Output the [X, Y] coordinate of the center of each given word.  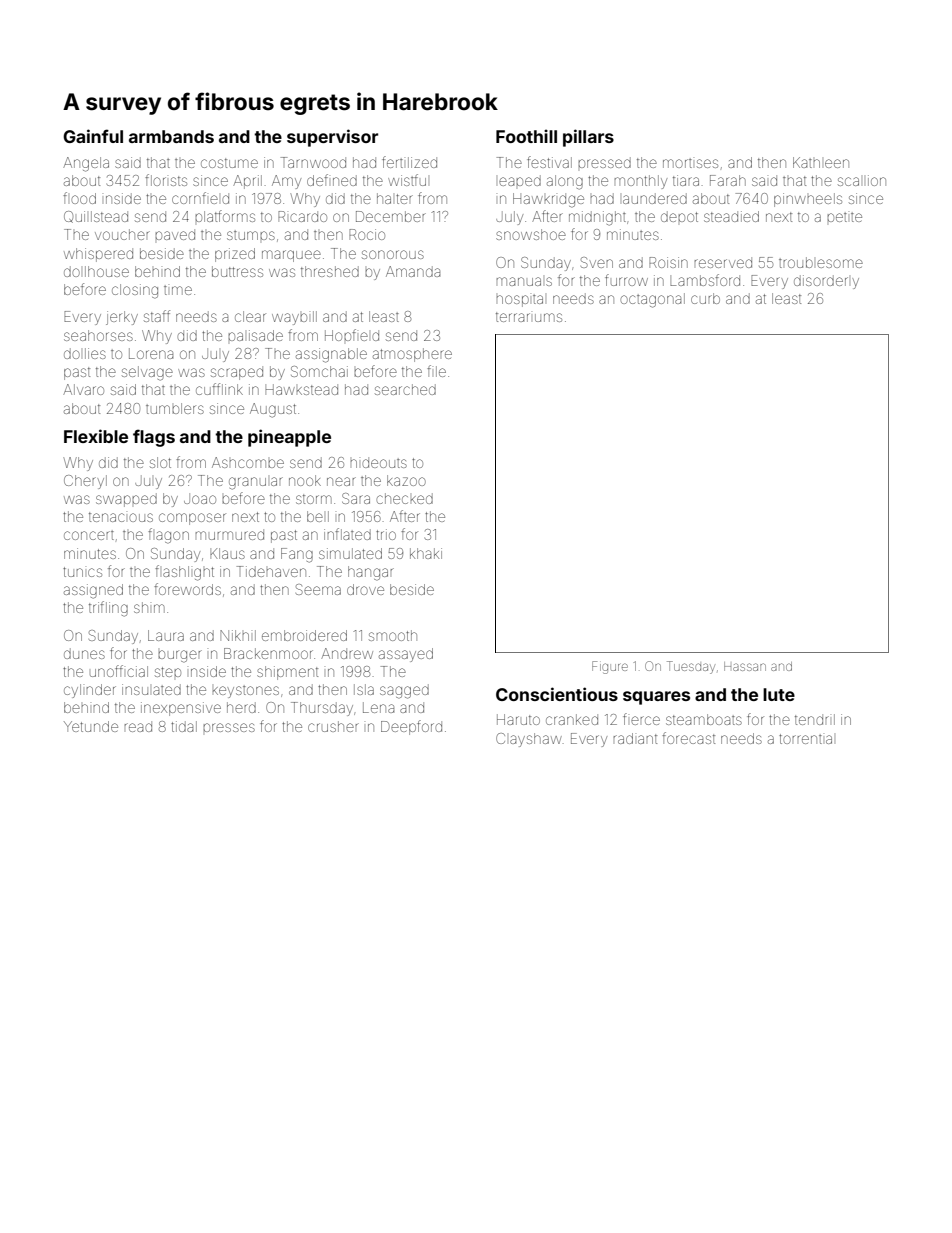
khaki [426, 553]
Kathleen [821, 162]
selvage [147, 373]
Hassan [745, 666]
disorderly [826, 282]
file [436, 371]
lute [779, 694]
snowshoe [531, 234]
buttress [237, 271]
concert [89, 535]
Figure [610, 667]
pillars [588, 138]
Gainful [93, 136]
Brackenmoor [268, 653]
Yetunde [91, 726]
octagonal [652, 300]
